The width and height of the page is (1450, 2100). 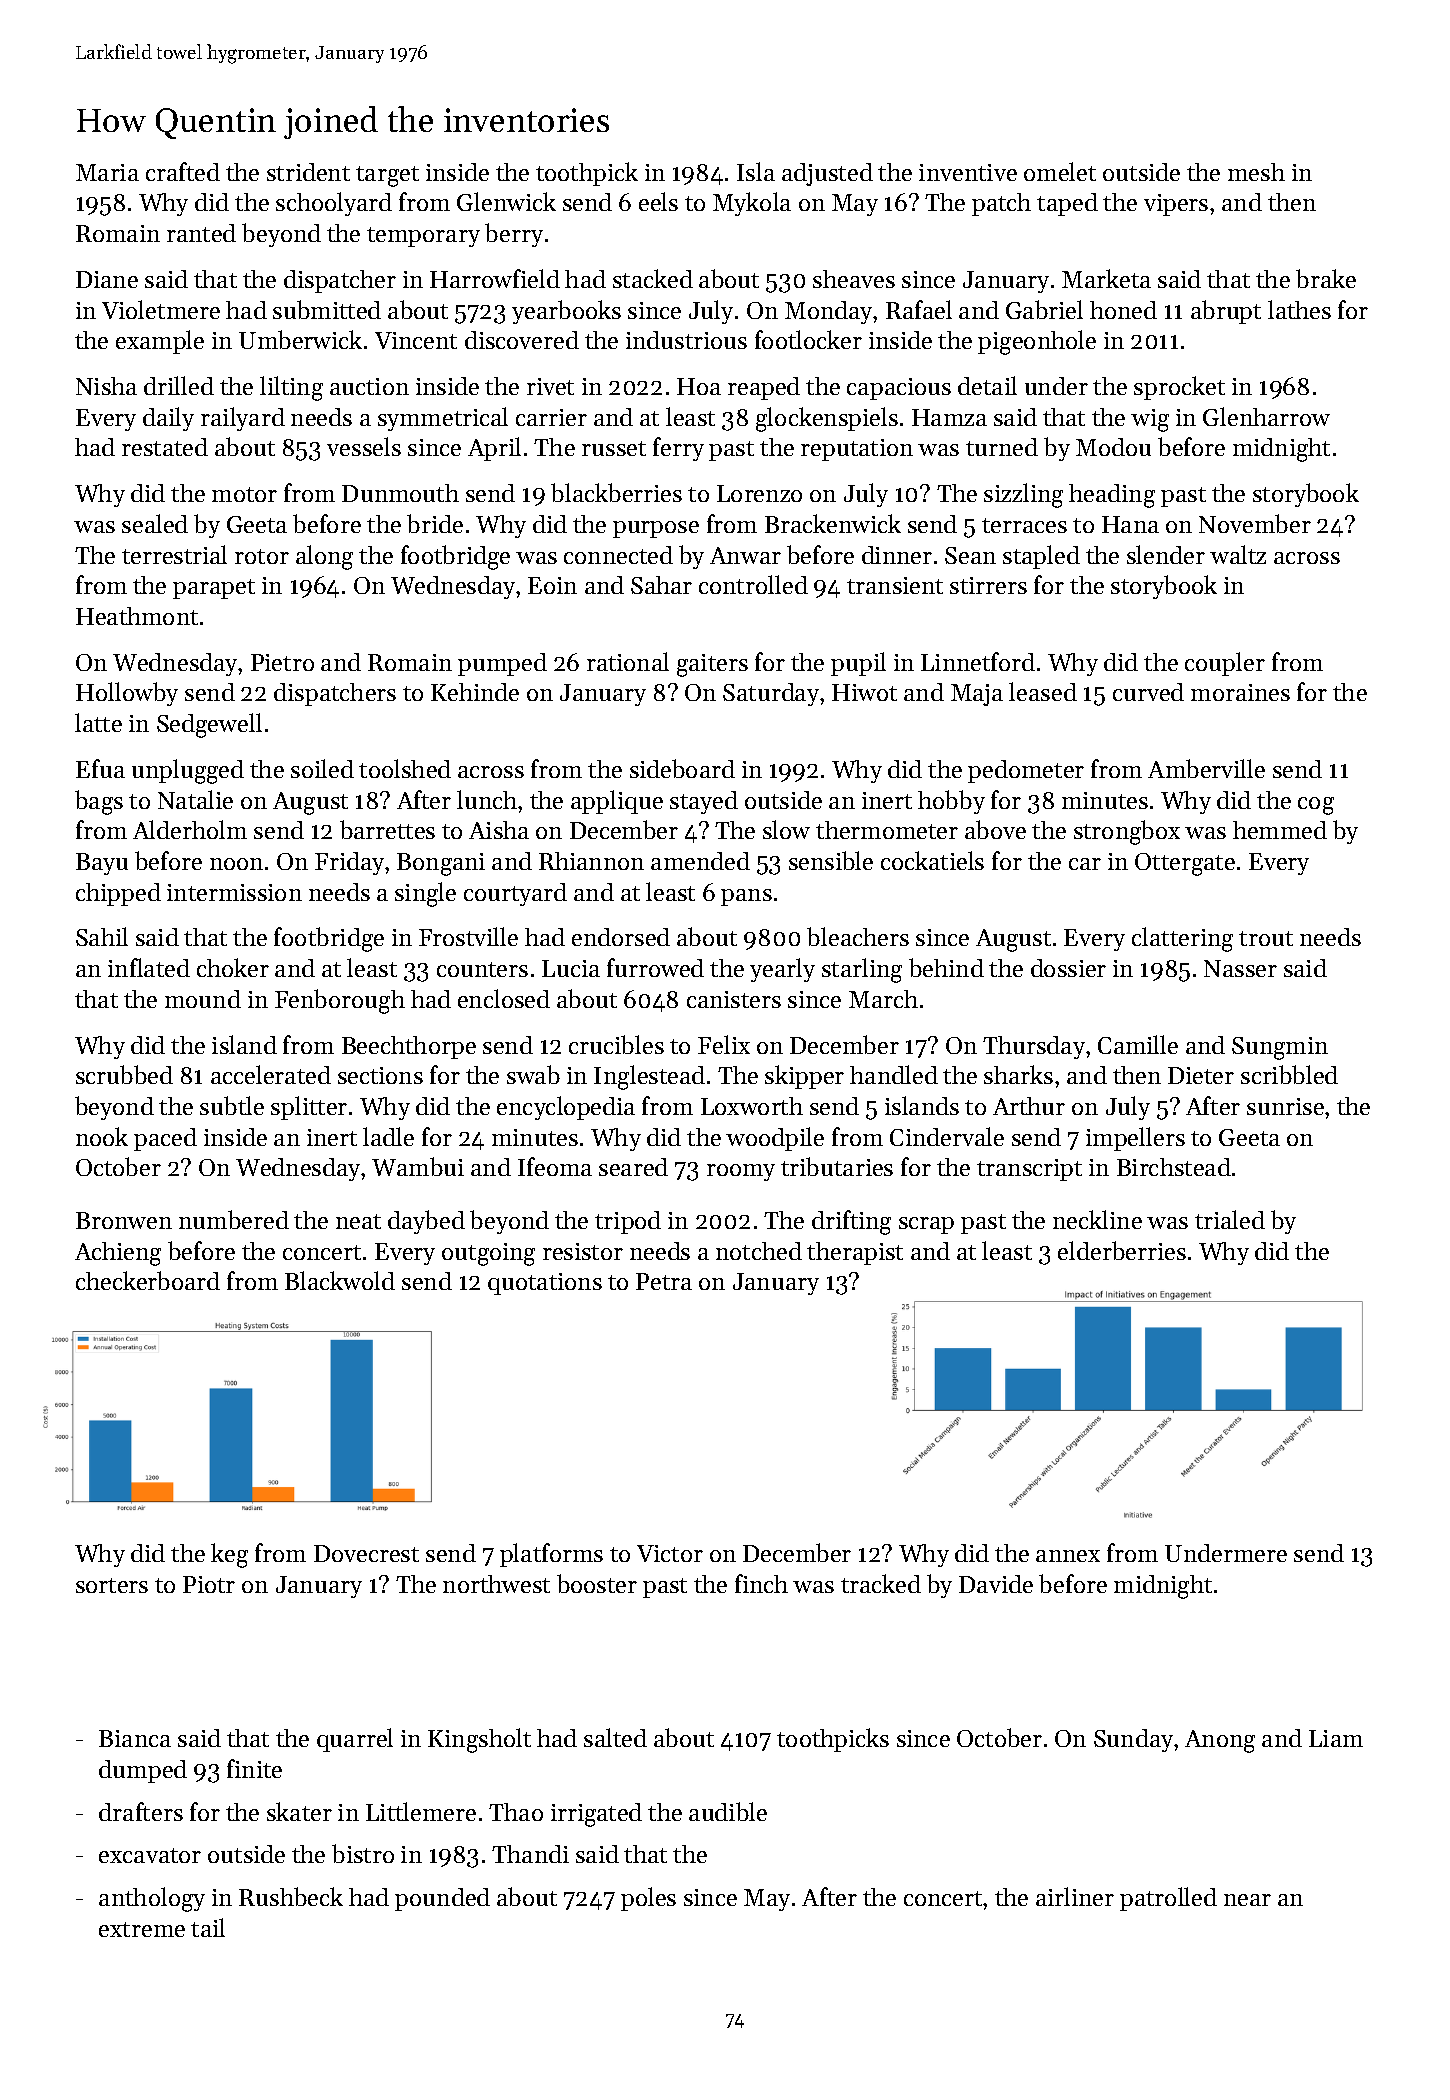 What do you see at coordinates (670, 1553) in the page?
I see `Victor` at bounding box center [670, 1553].
